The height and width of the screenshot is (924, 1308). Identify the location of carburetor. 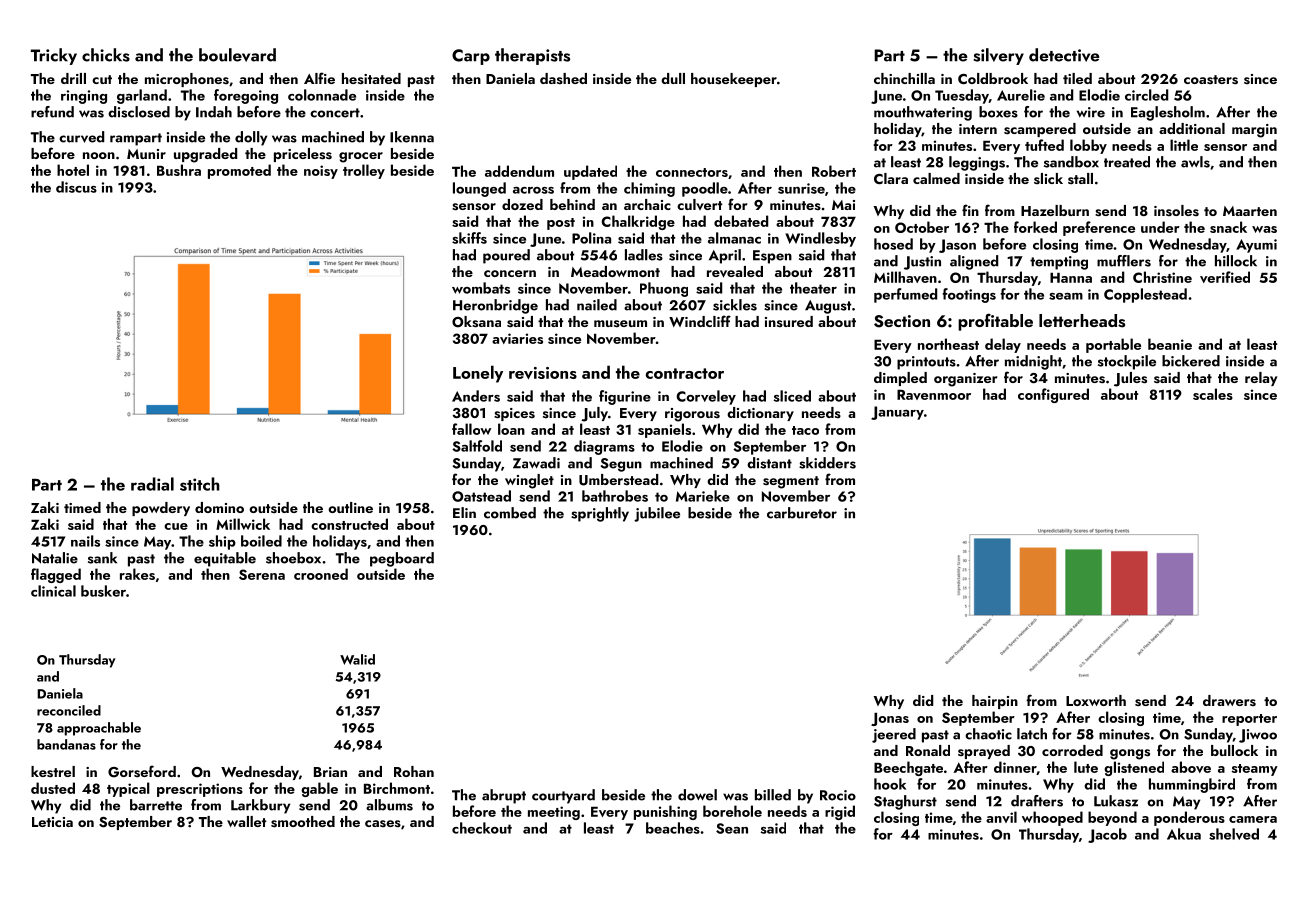
(802, 513).
